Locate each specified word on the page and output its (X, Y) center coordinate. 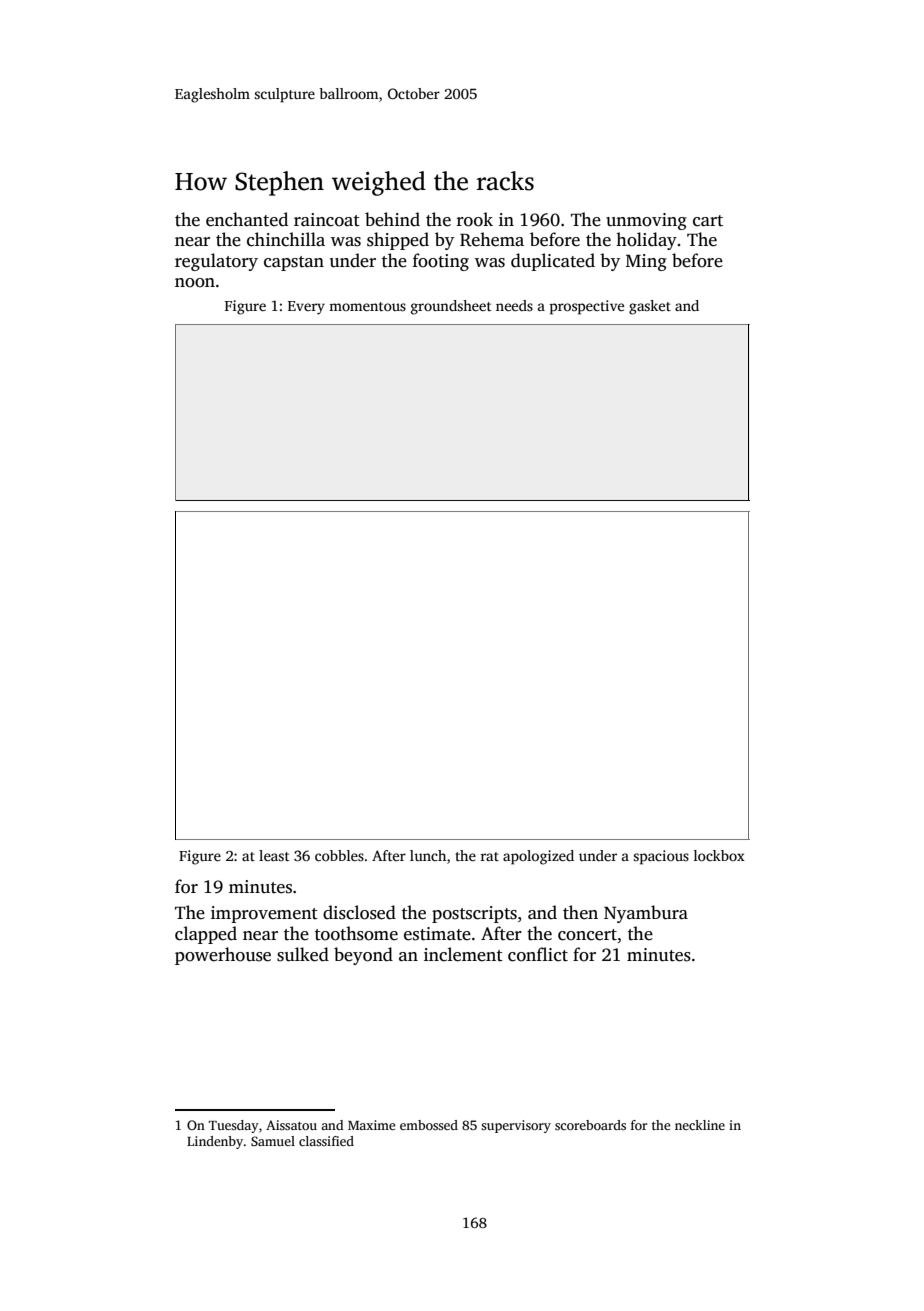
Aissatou (291, 1125)
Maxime (372, 1125)
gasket (650, 307)
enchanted (247, 219)
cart (708, 221)
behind (392, 219)
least (274, 855)
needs (514, 305)
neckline (700, 1125)
